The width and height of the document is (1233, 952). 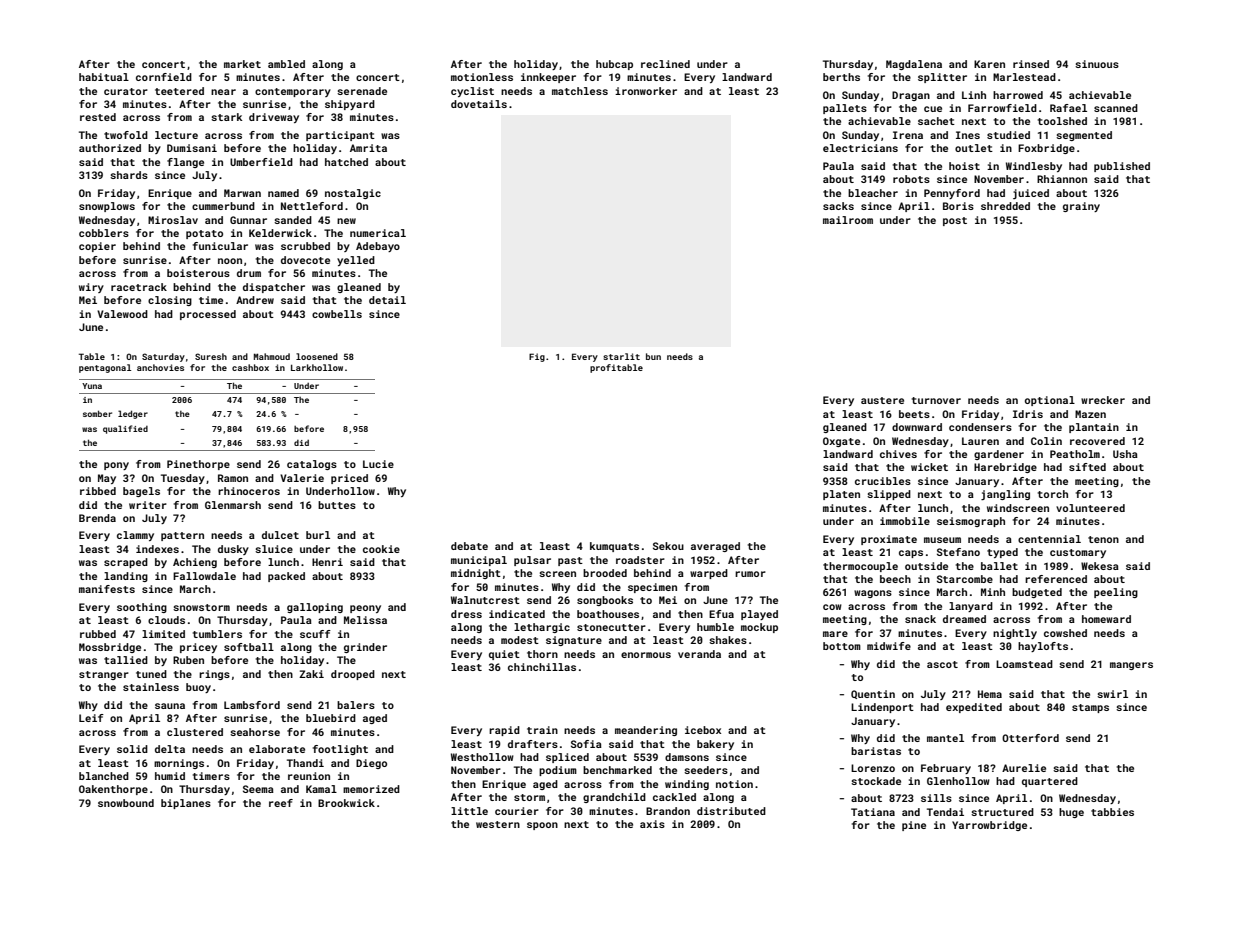 What do you see at coordinates (104, 776) in the document?
I see `blanched` at bounding box center [104, 776].
